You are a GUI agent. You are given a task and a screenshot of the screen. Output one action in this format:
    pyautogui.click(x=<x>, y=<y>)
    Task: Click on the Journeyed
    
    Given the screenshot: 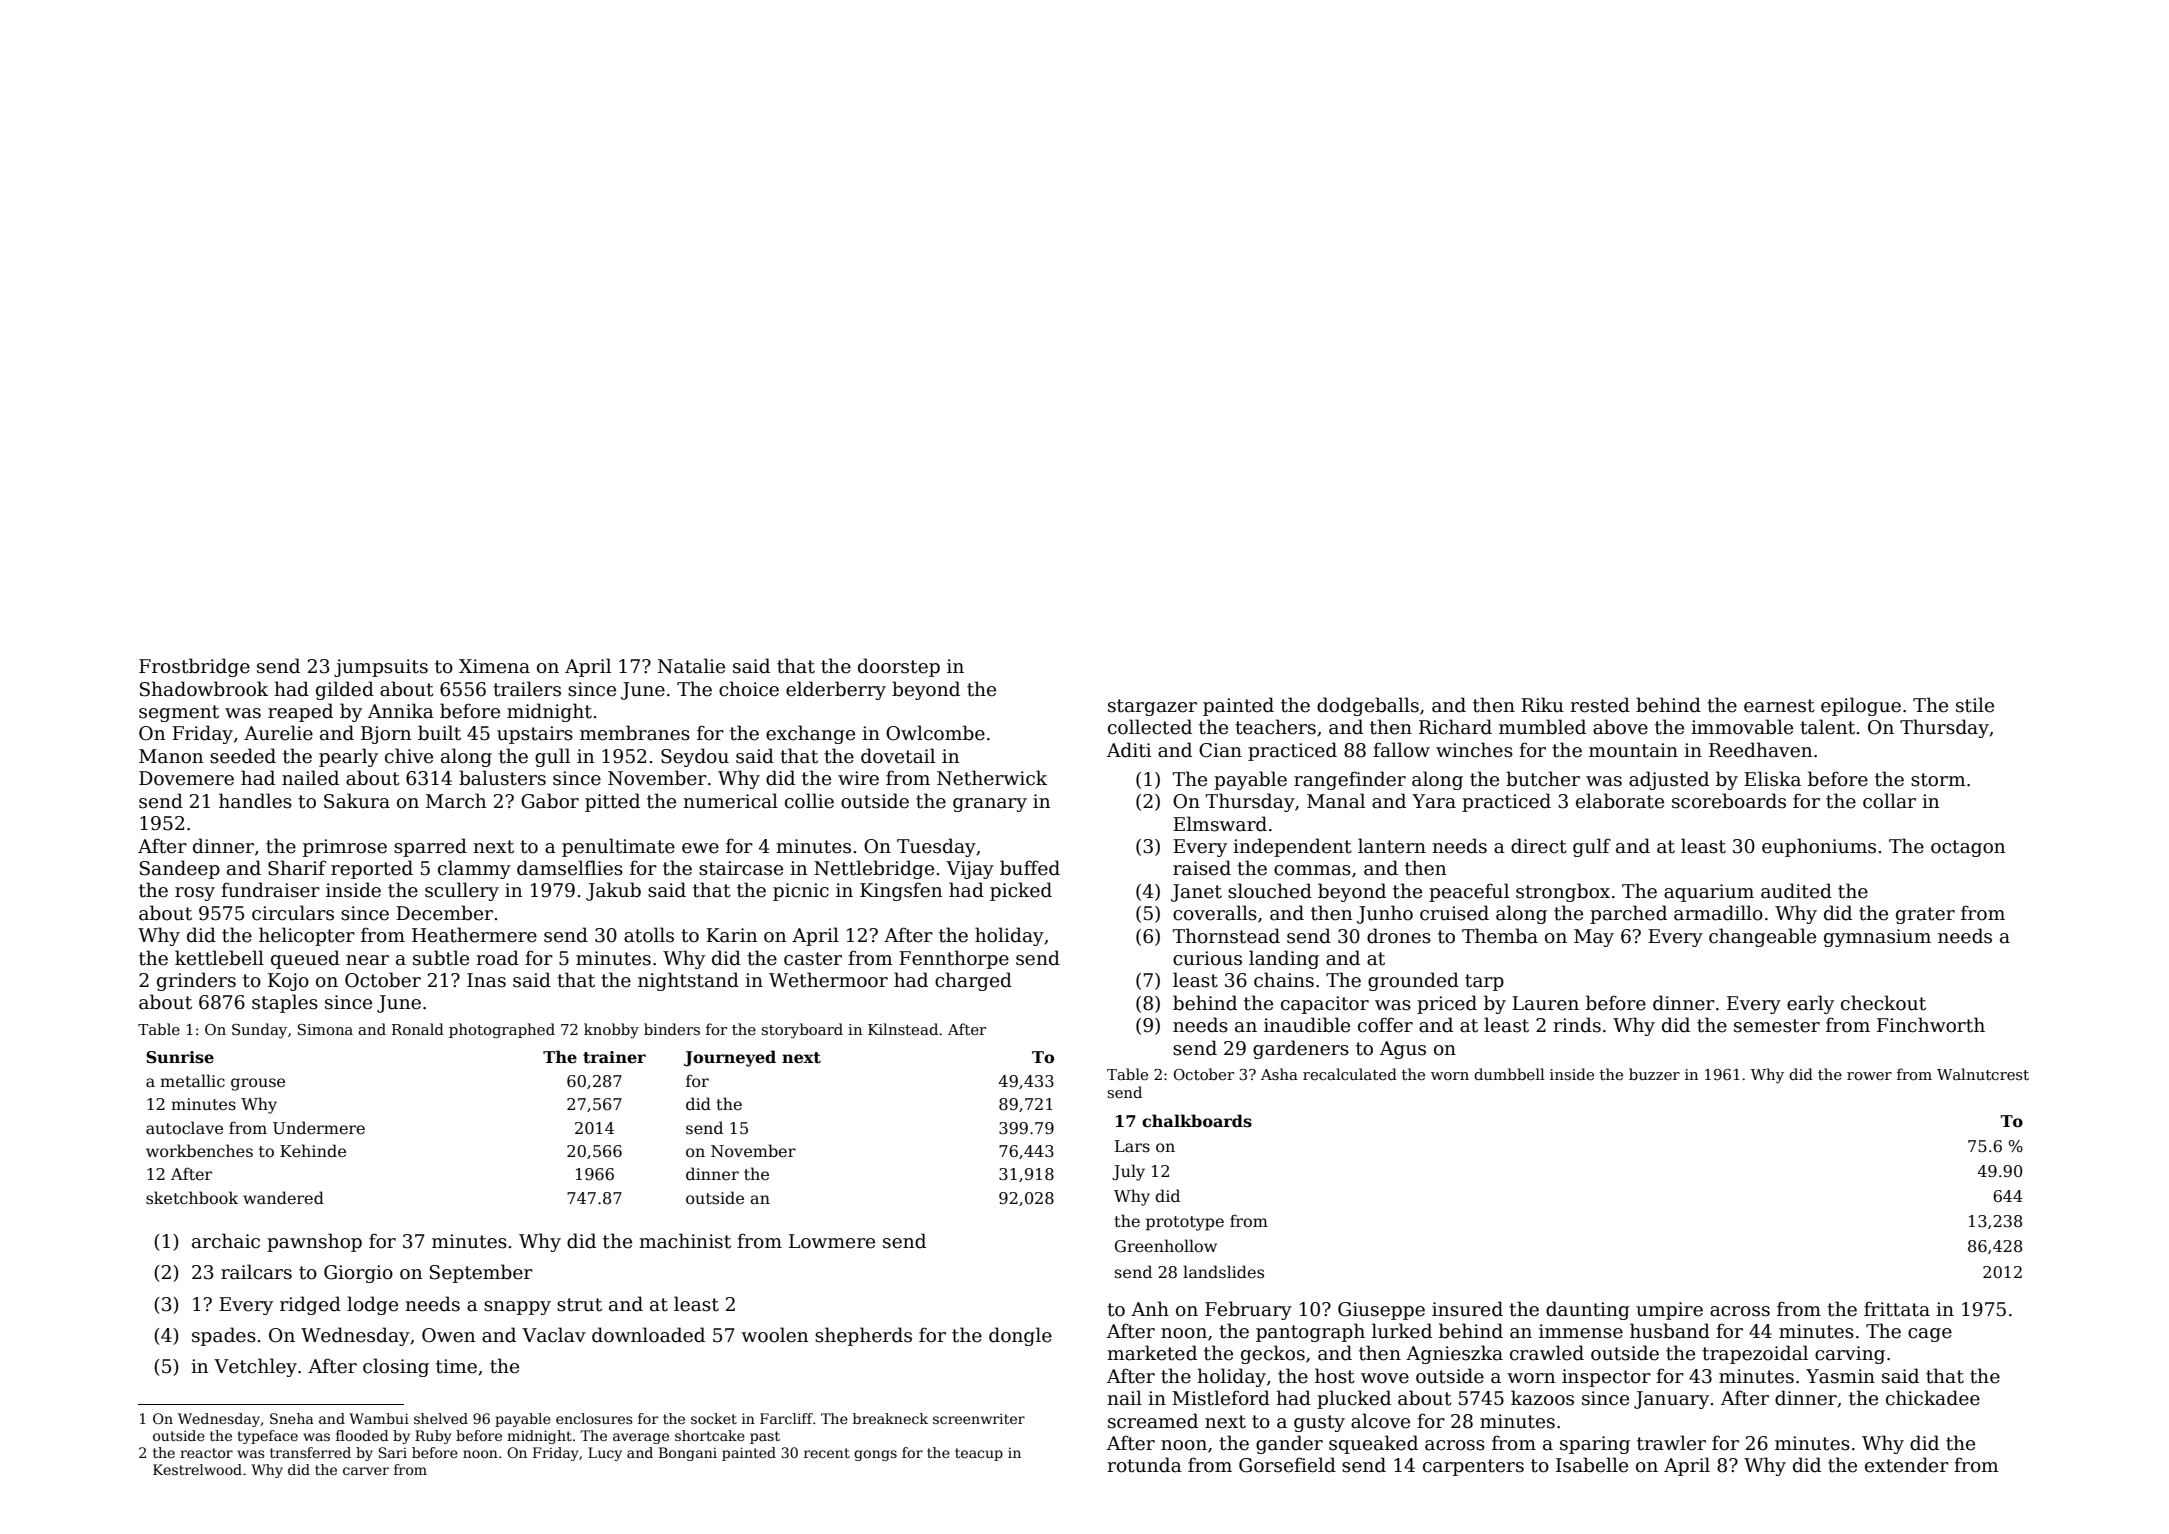 What is the action you would take?
    pyautogui.click(x=730, y=1058)
